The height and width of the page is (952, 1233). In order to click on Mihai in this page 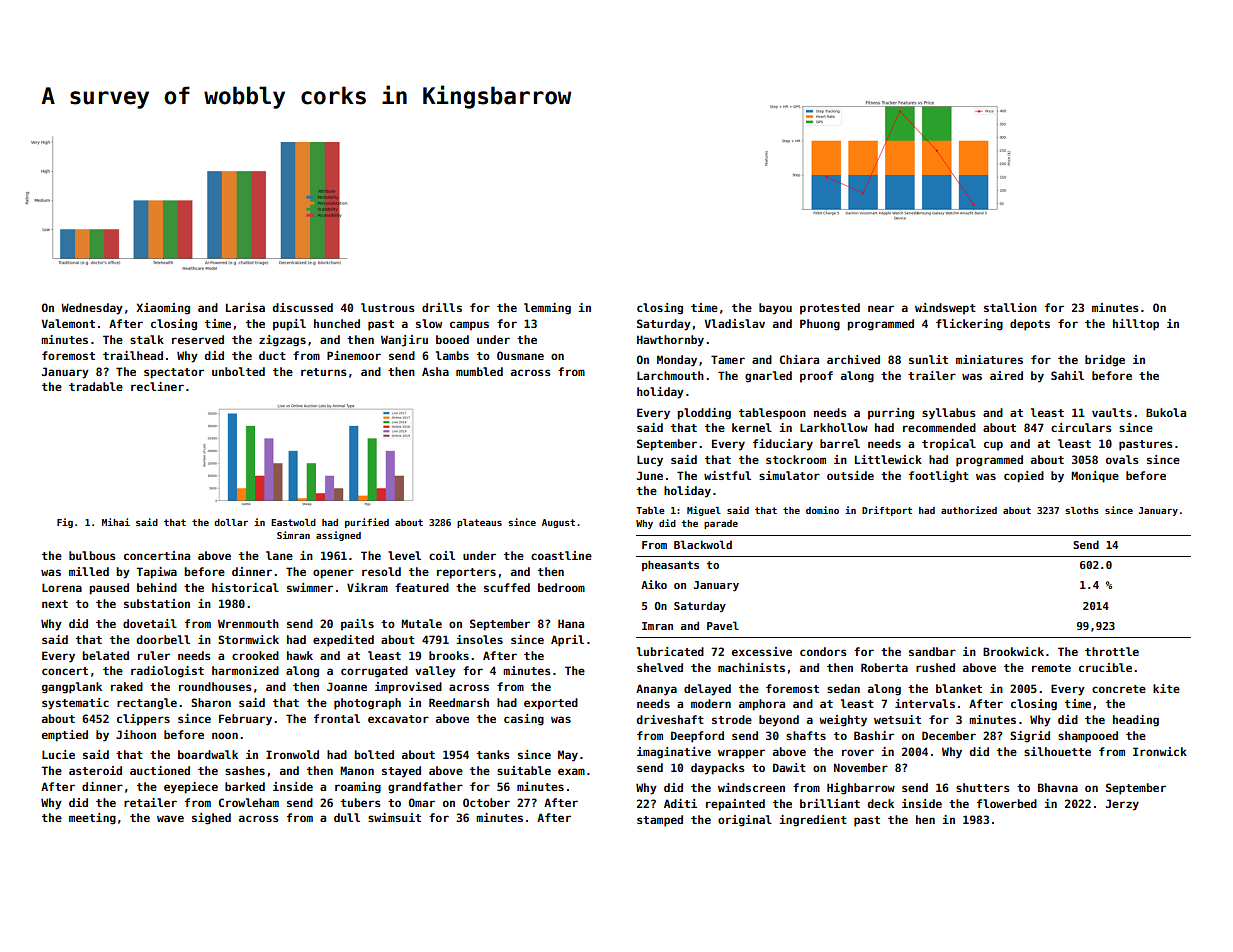, I will do `click(116, 522)`.
